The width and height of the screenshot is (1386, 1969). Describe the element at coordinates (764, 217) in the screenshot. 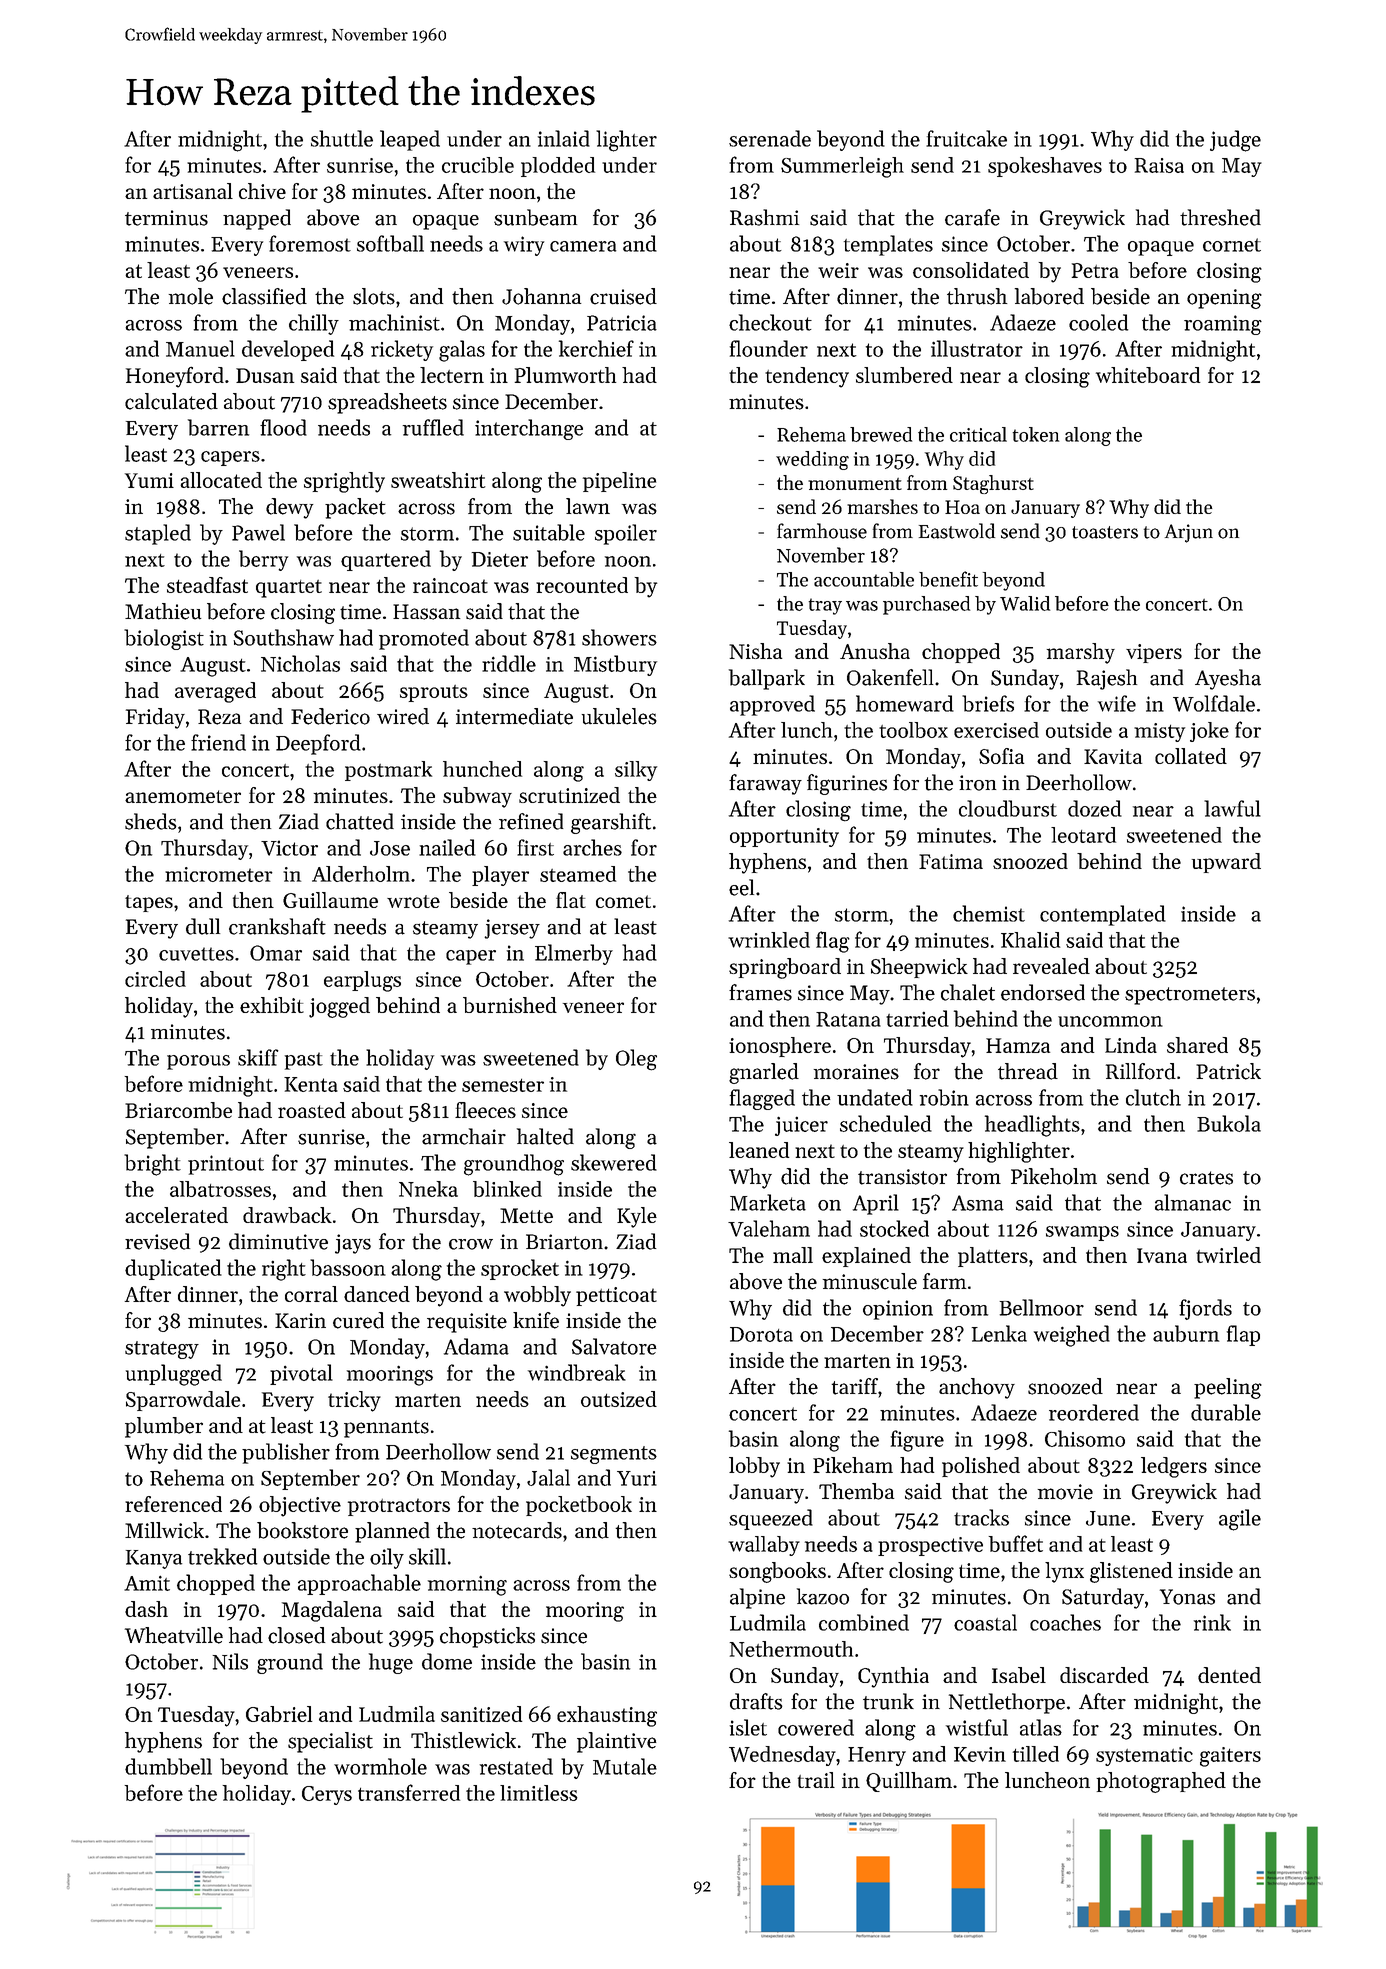

I see `Rashmi` at that location.
